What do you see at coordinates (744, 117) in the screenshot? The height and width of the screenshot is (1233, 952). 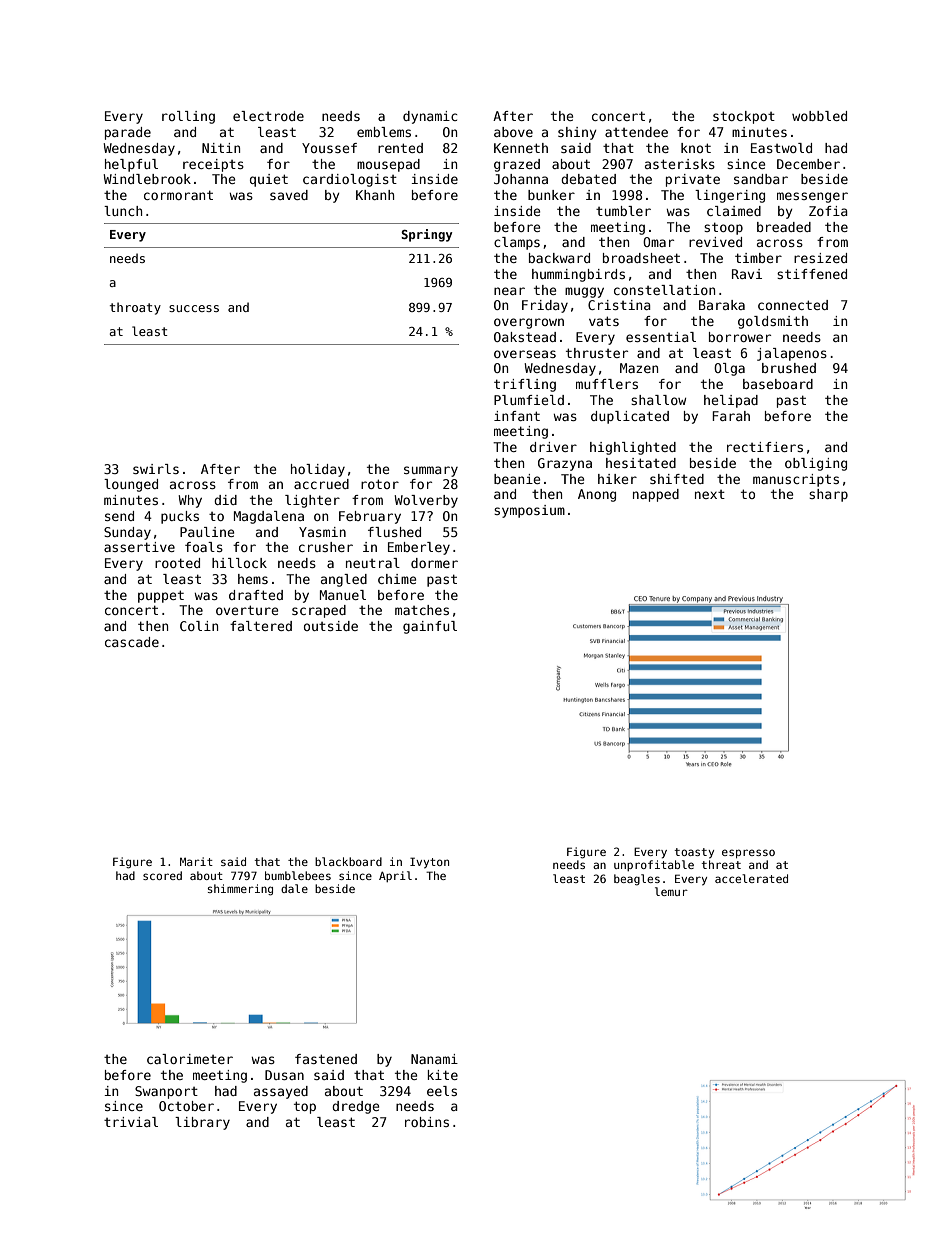 I see `stockpot` at bounding box center [744, 117].
